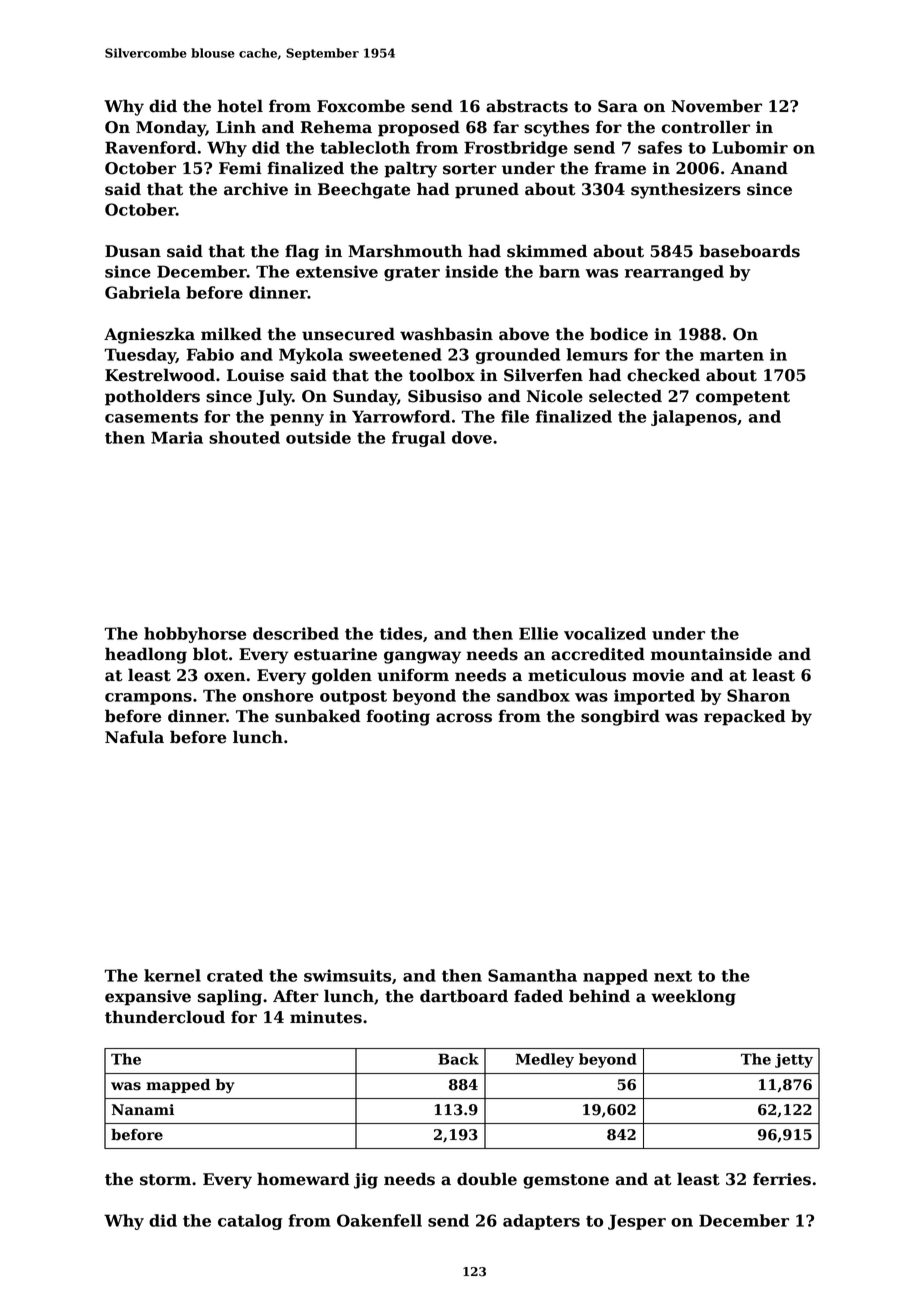 Image resolution: width=924 pixels, height=1308 pixels. Describe the element at coordinates (541, 1222) in the image. I see `adapters` at that location.
